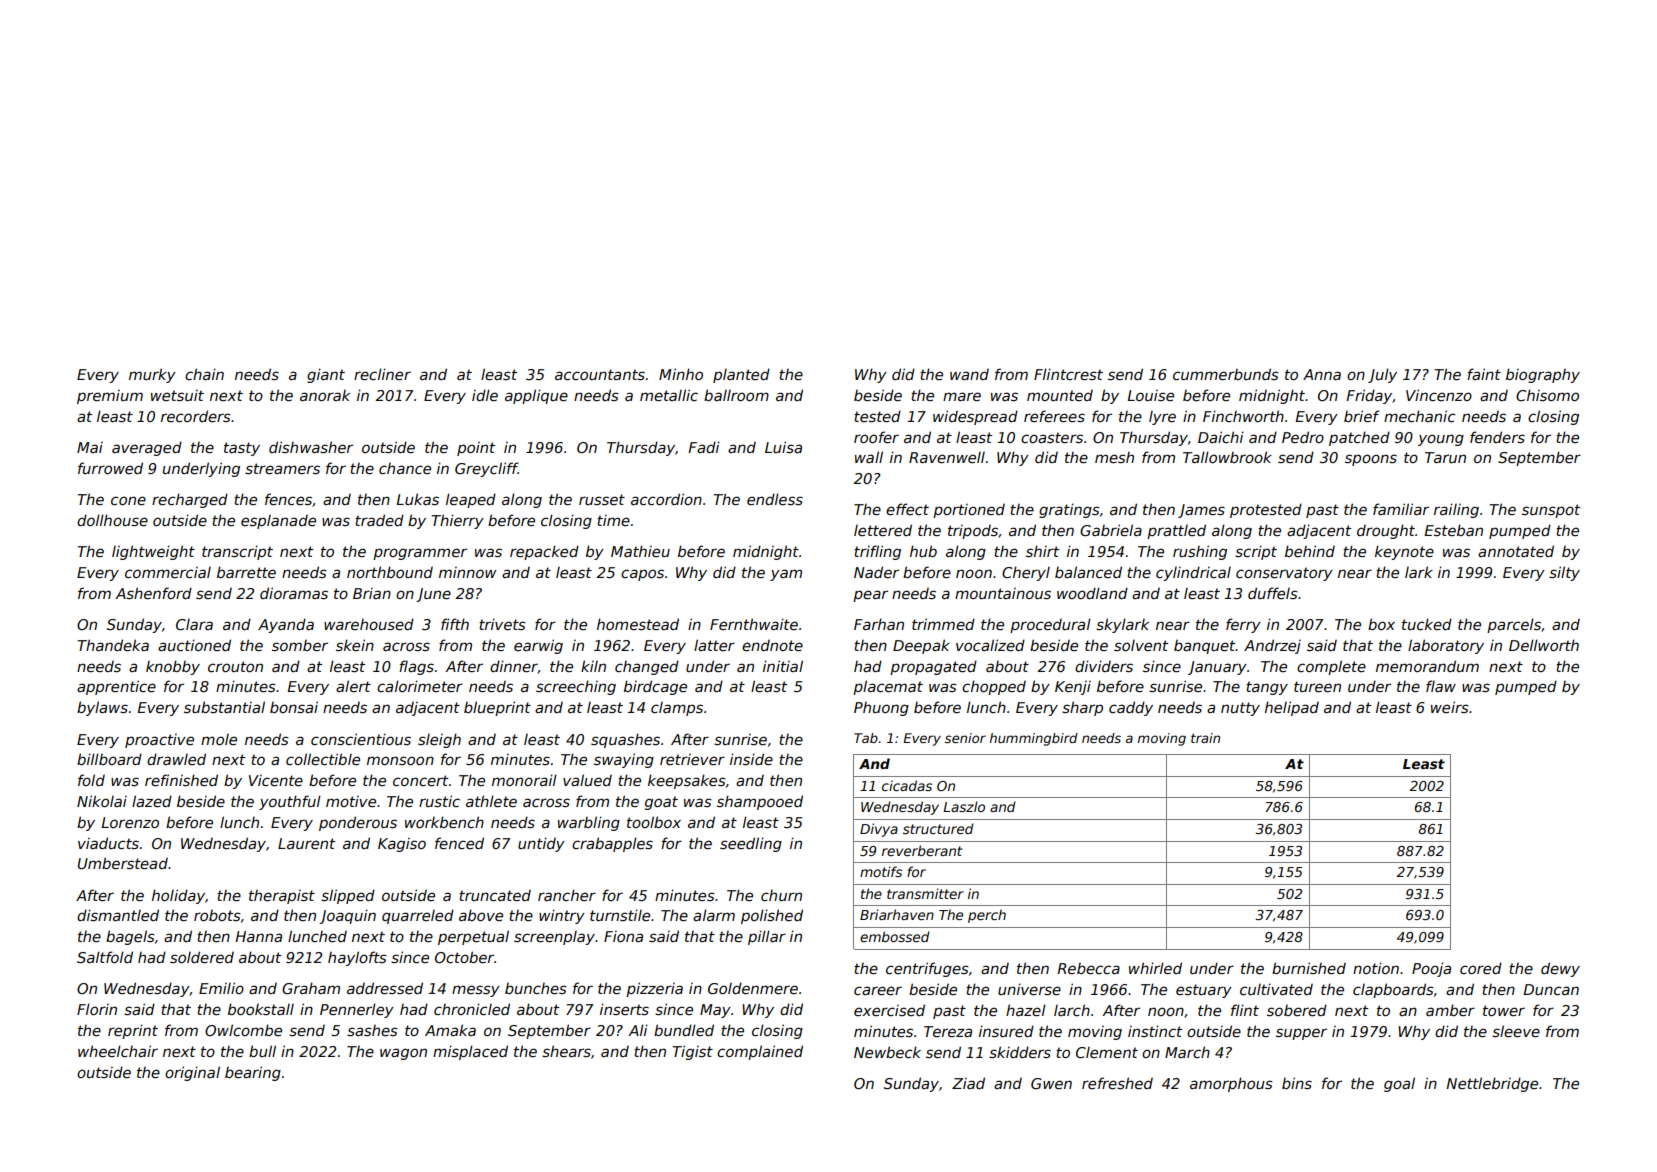 Image resolution: width=1657 pixels, height=1172 pixels. I want to click on chain, so click(204, 374).
